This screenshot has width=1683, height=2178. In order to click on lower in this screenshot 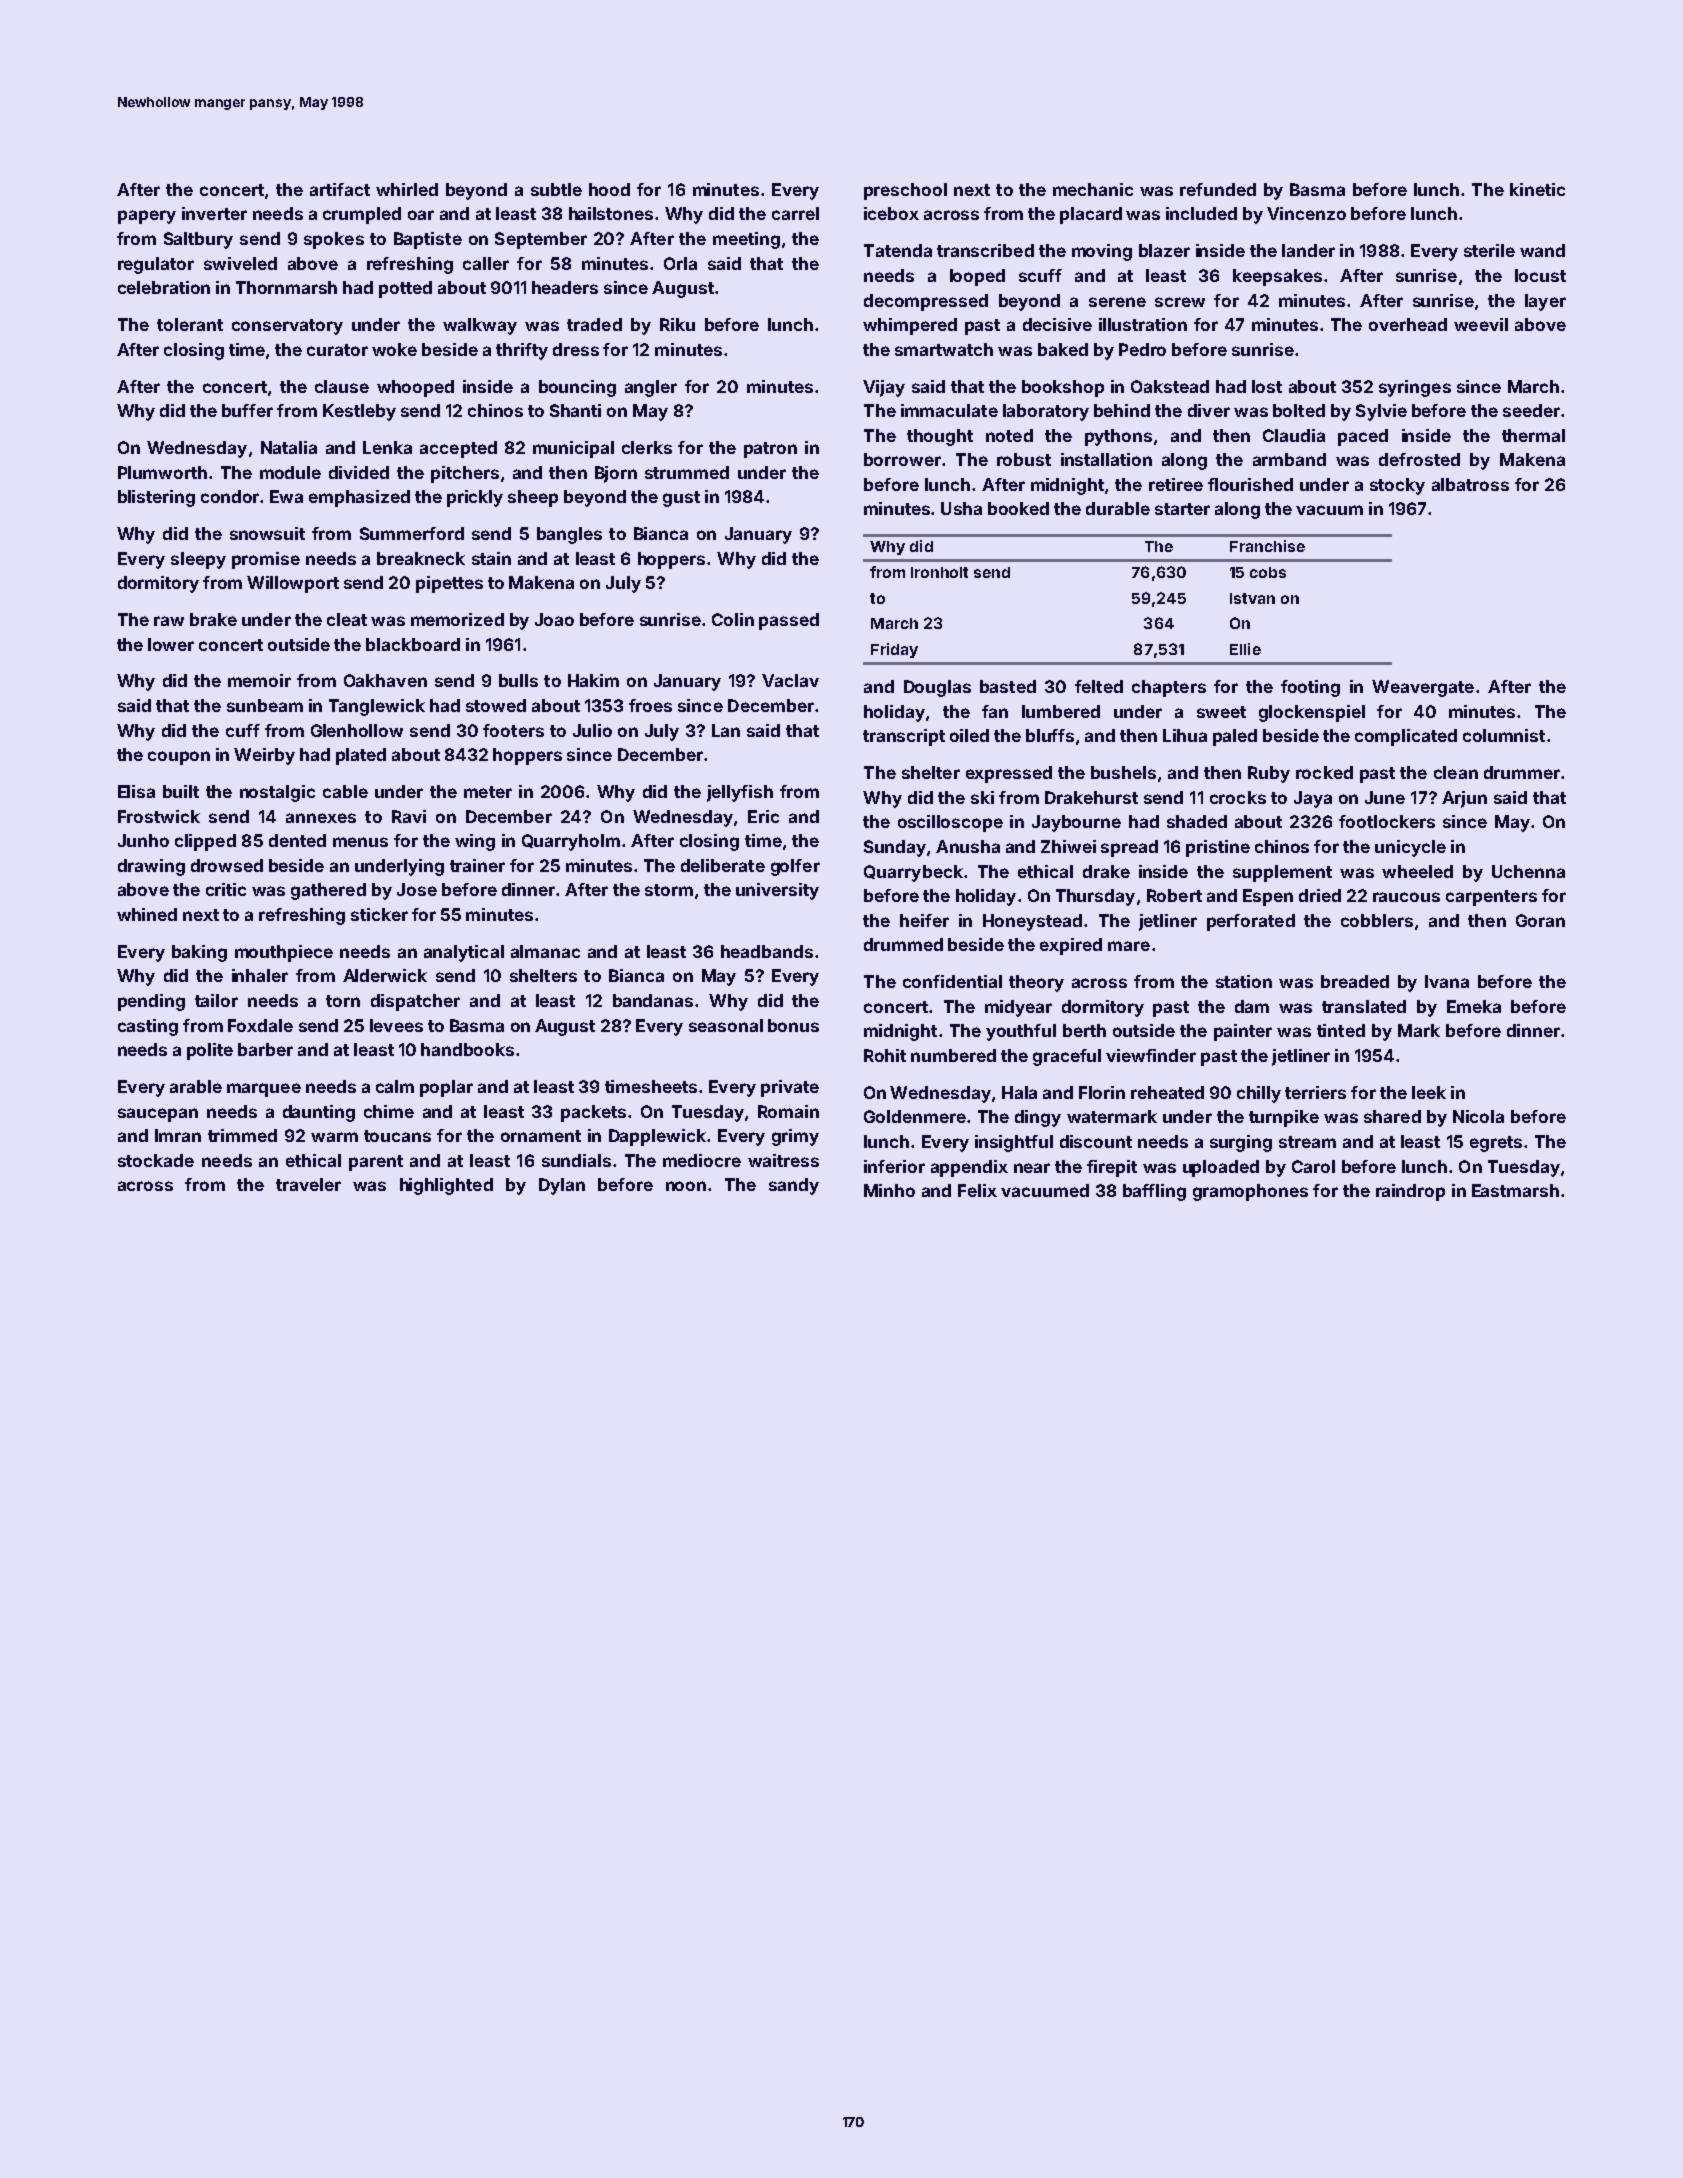, I will do `click(171, 644)`.
